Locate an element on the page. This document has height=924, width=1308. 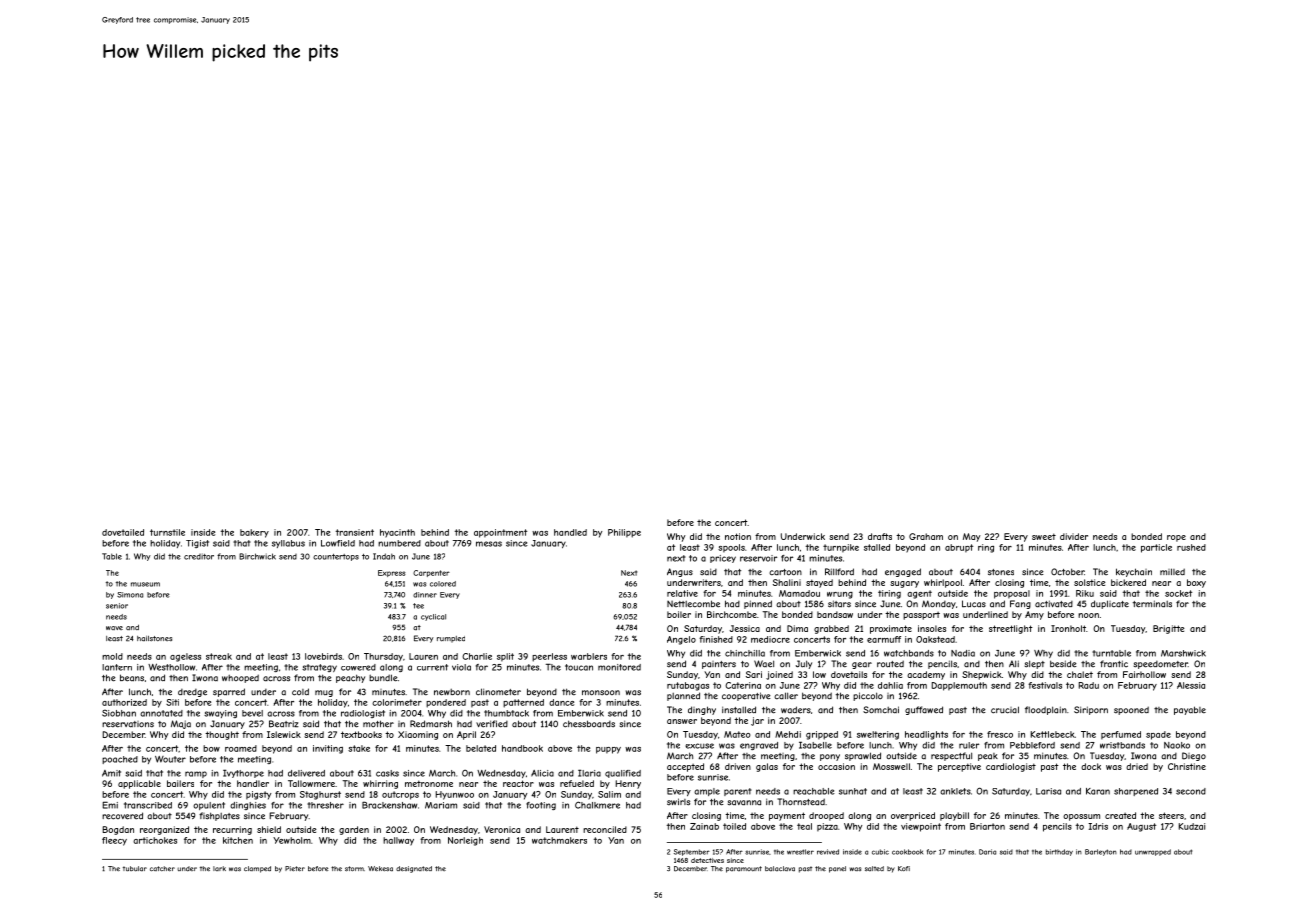
reconciled is located at coordinates (605, 829).
